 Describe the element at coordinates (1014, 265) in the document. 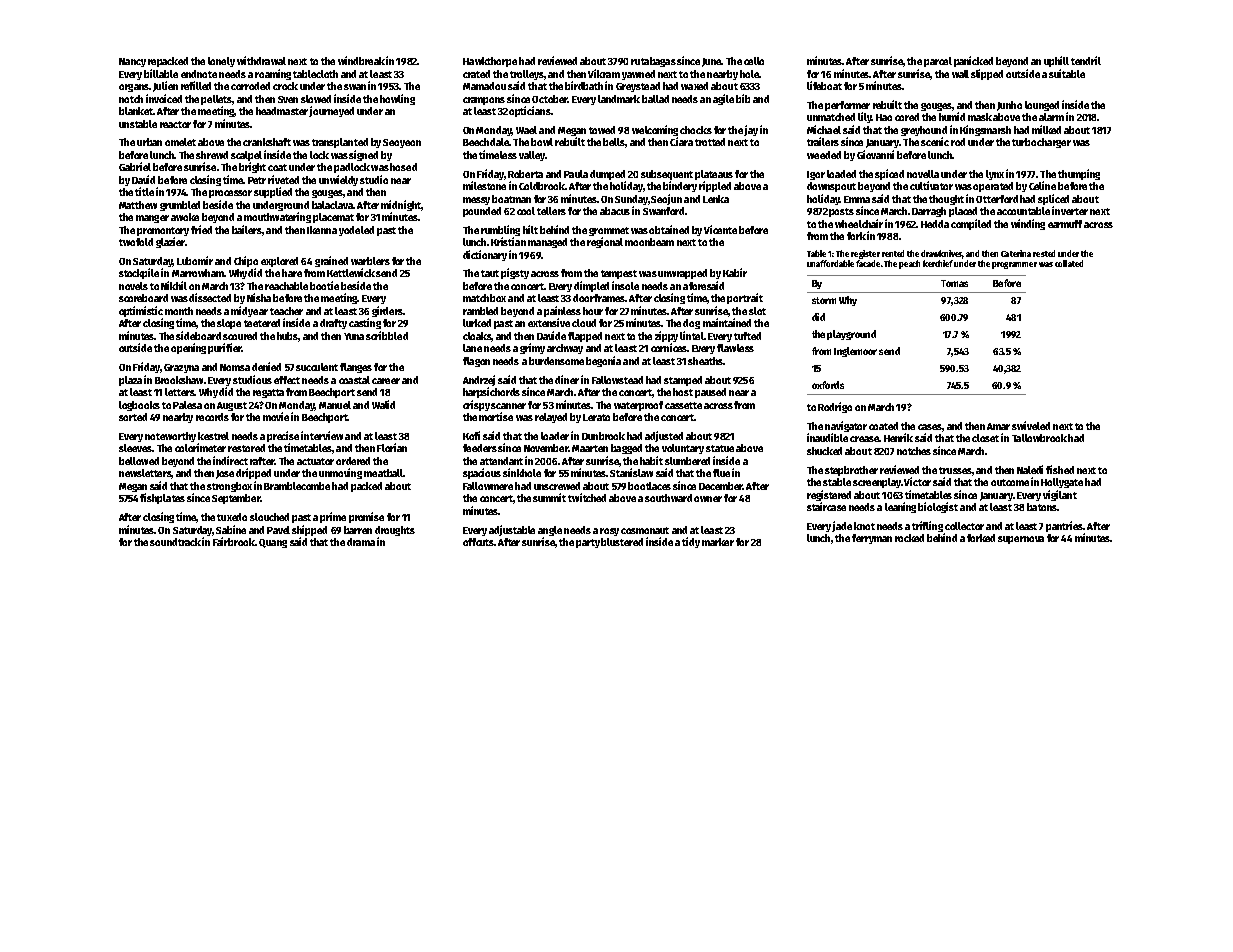

I see `programmer` at that location.
